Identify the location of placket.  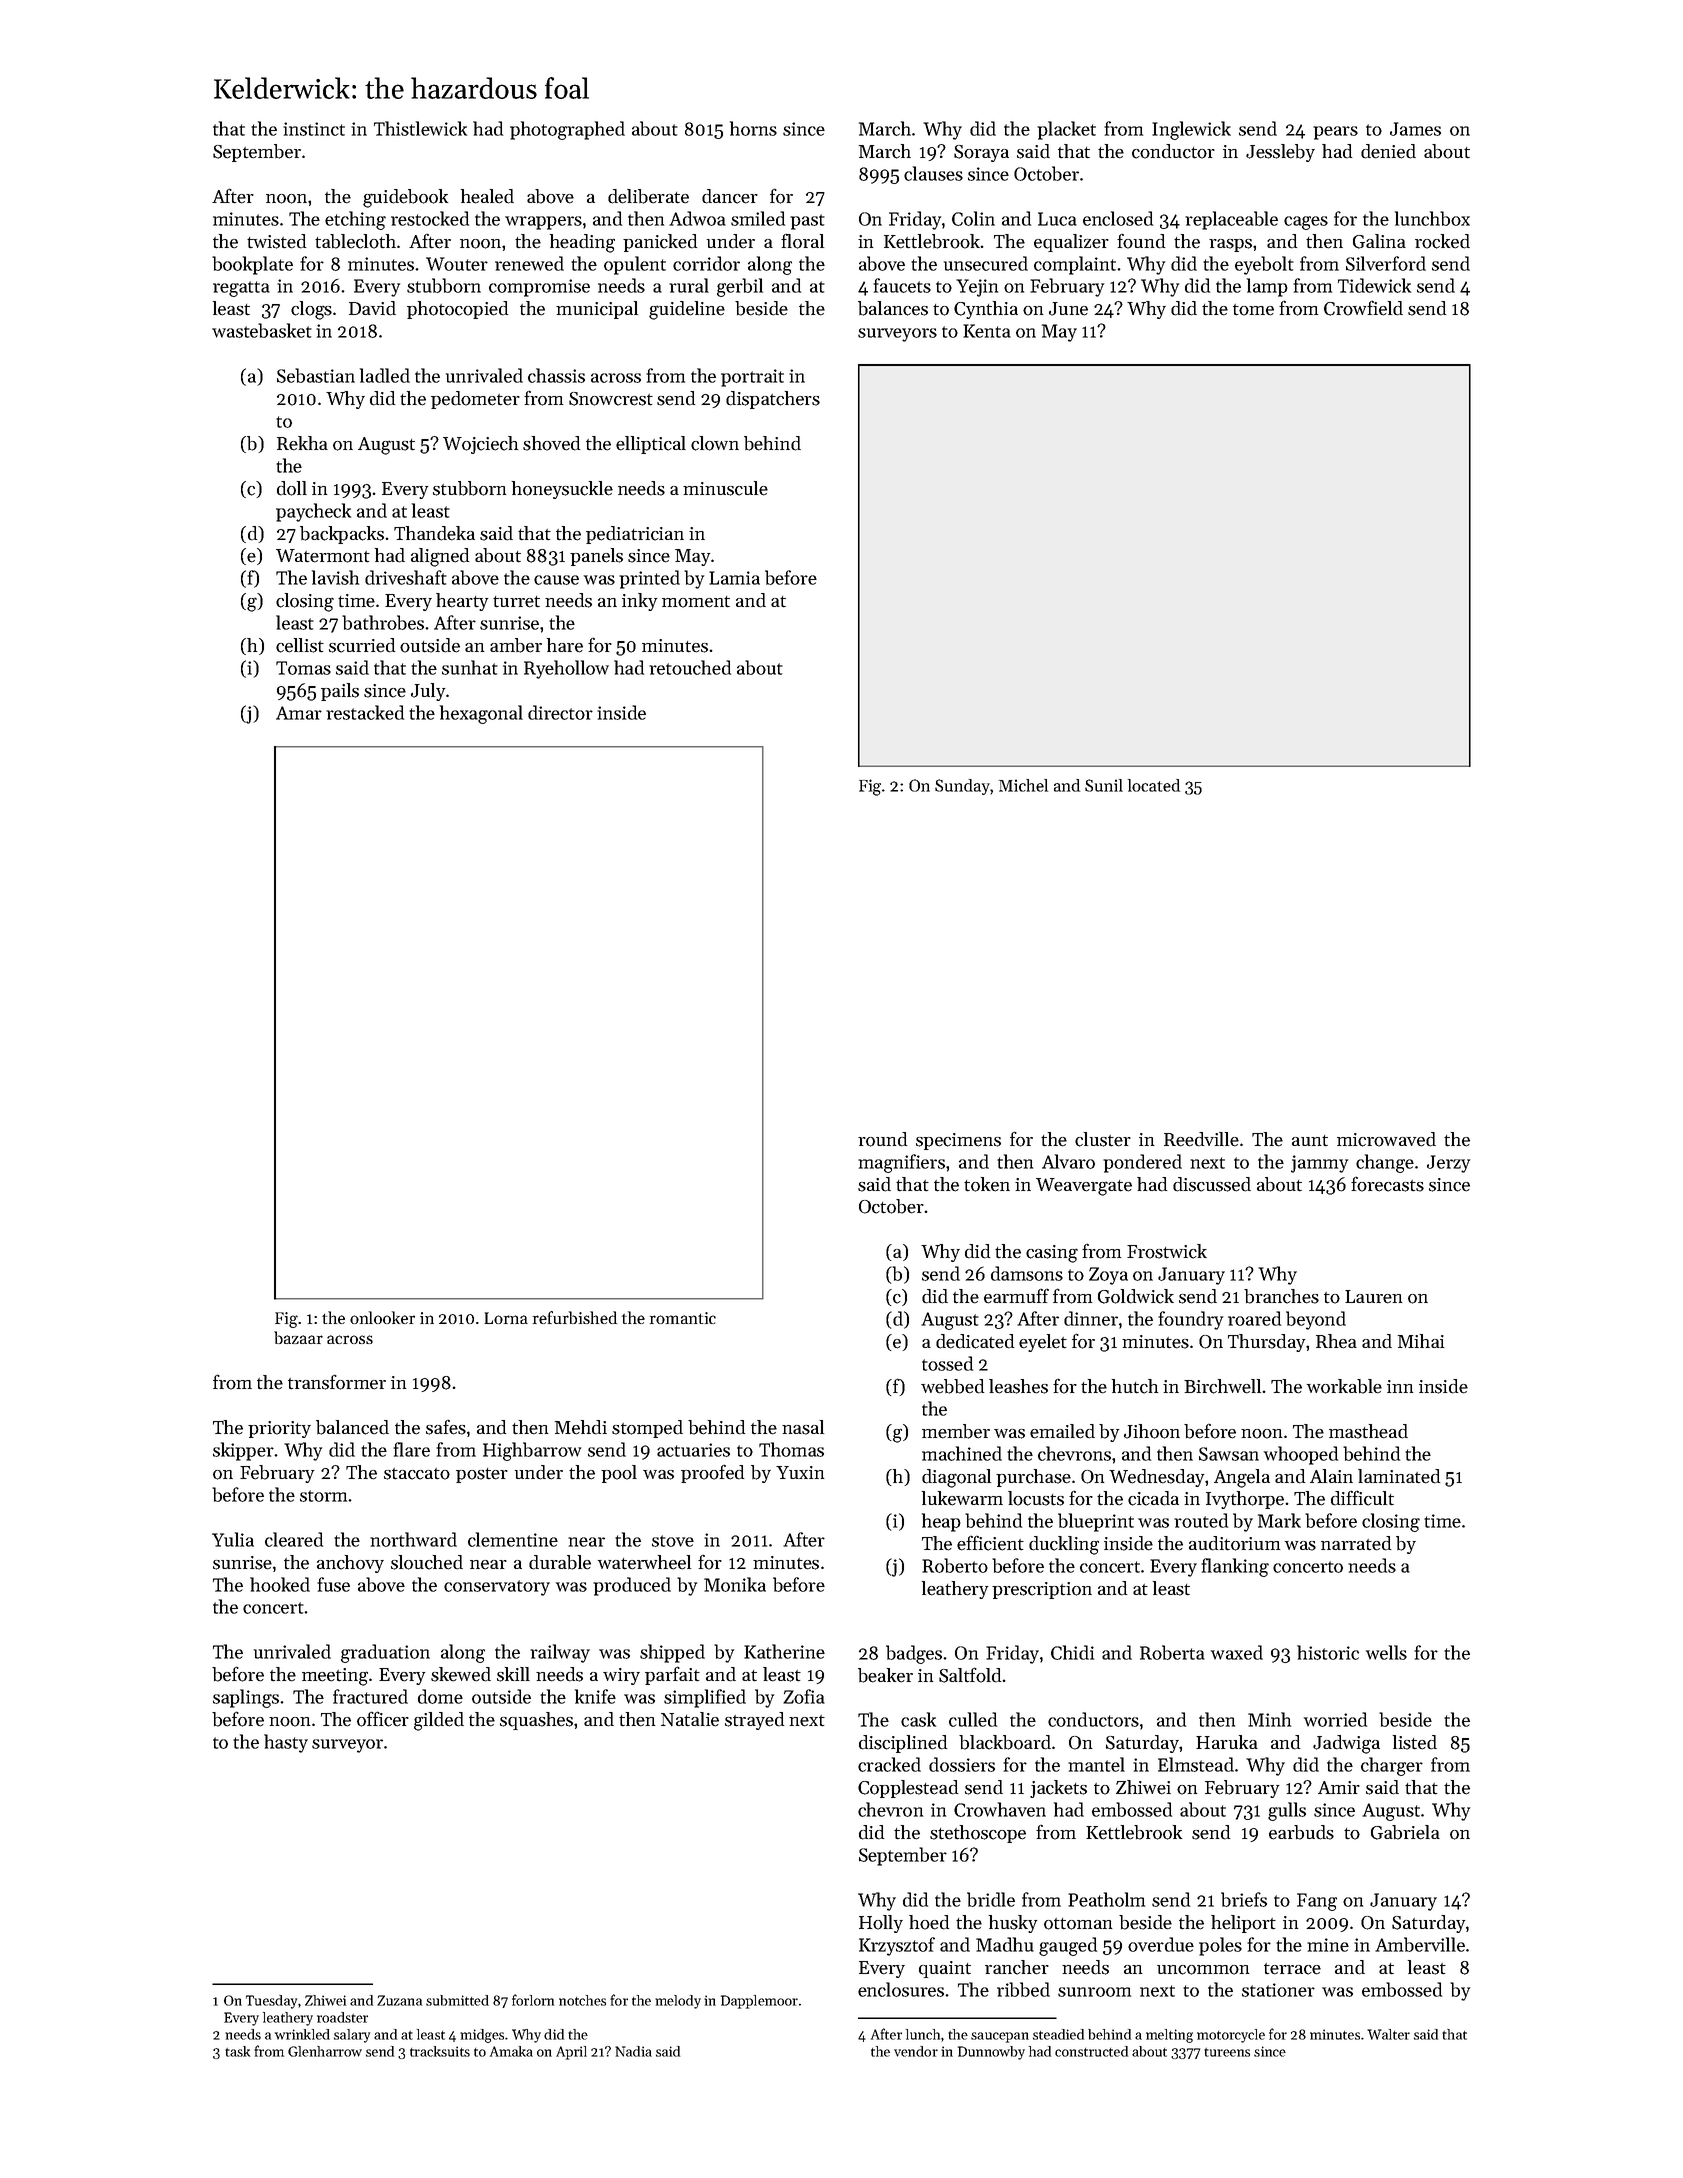
(1066, 130).
